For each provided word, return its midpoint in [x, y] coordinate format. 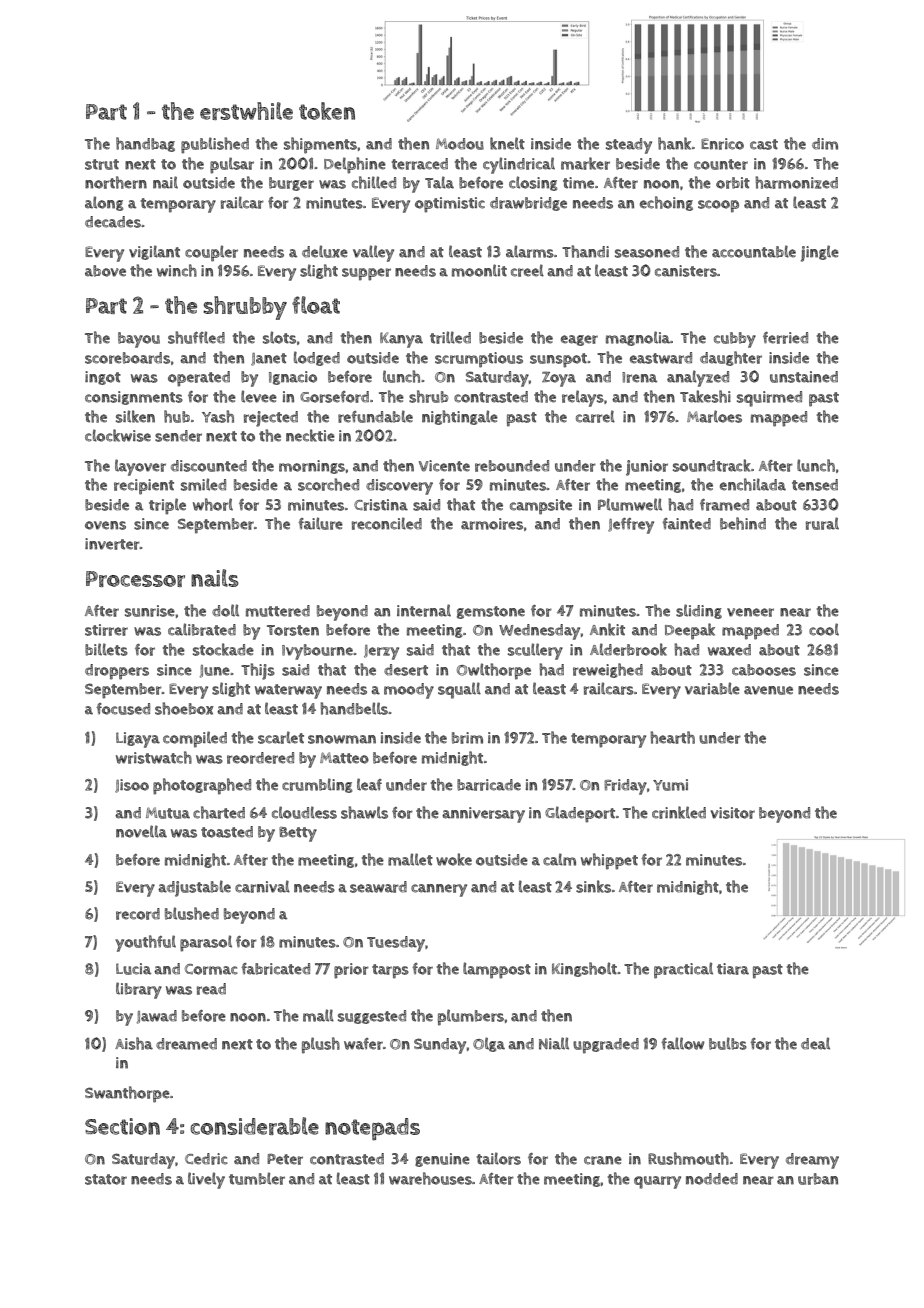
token [327, 111]
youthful [145, 943]
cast [764, 144]
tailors [499, 1158]
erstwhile [246, 111]
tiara [733, 969]
